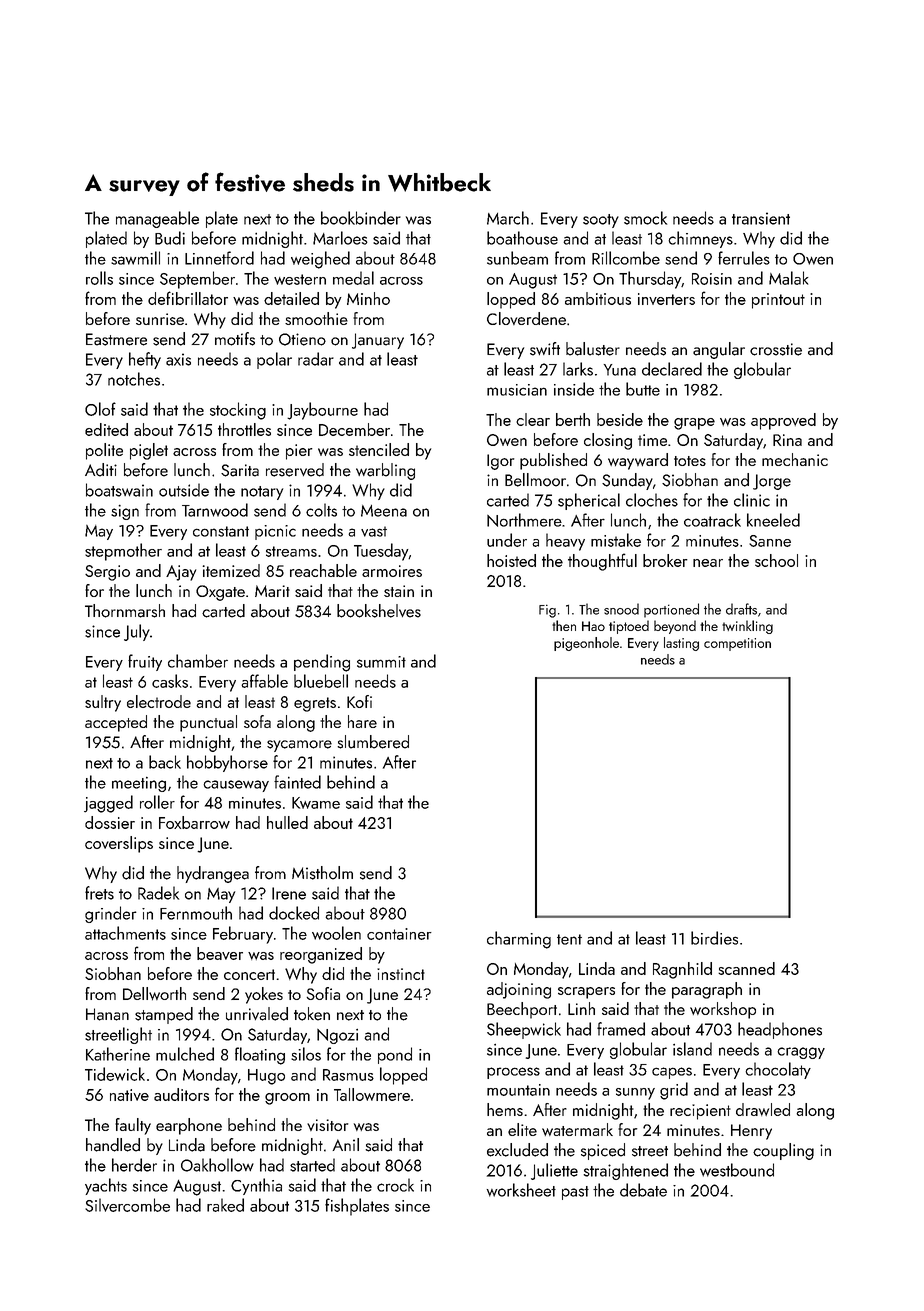 The height and width of the screenshot is (1311, 924). I want to click on manageable, so click(157, 219).
